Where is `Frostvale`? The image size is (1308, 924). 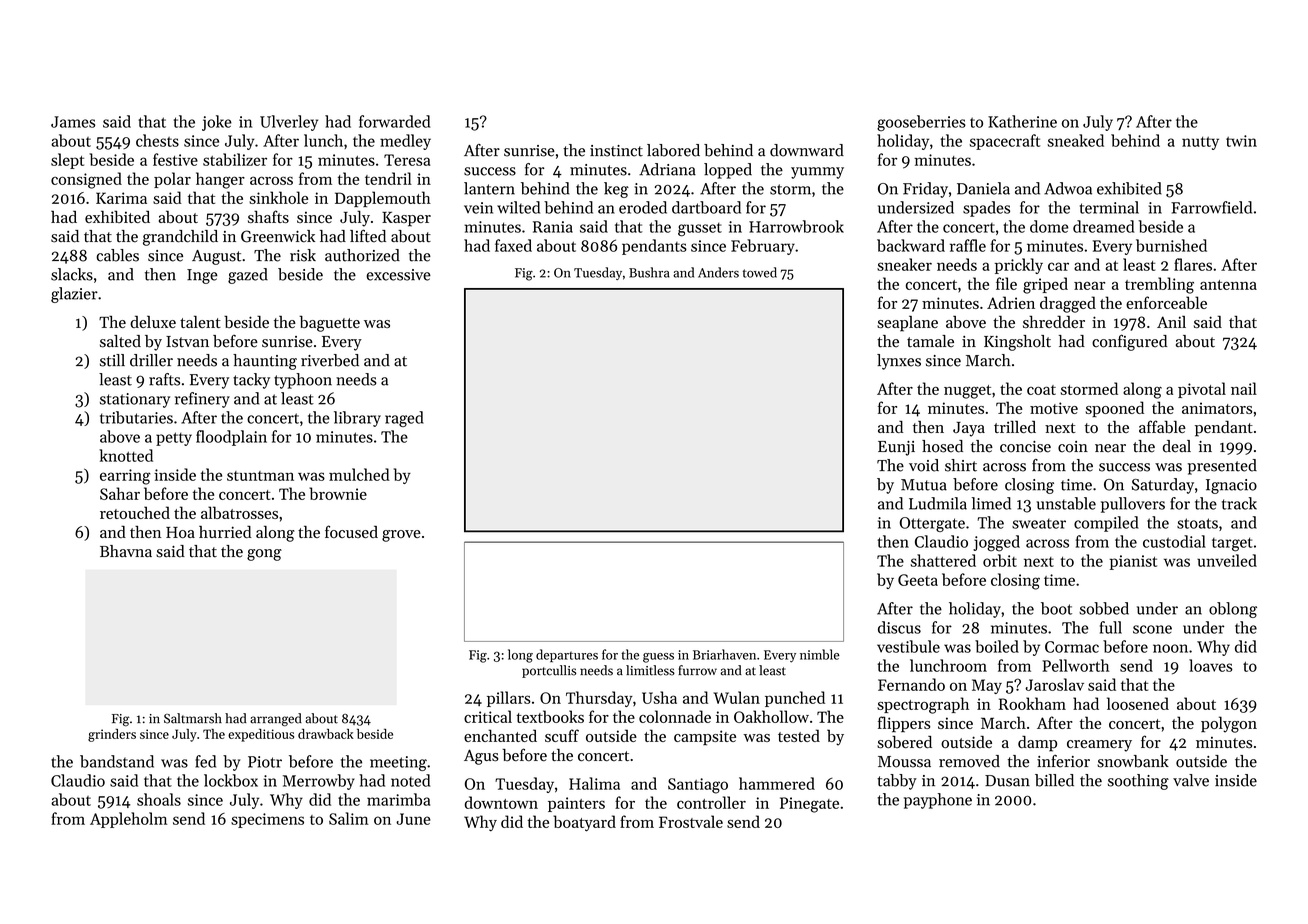
Frostvale is located at coordinates (691, 821).
